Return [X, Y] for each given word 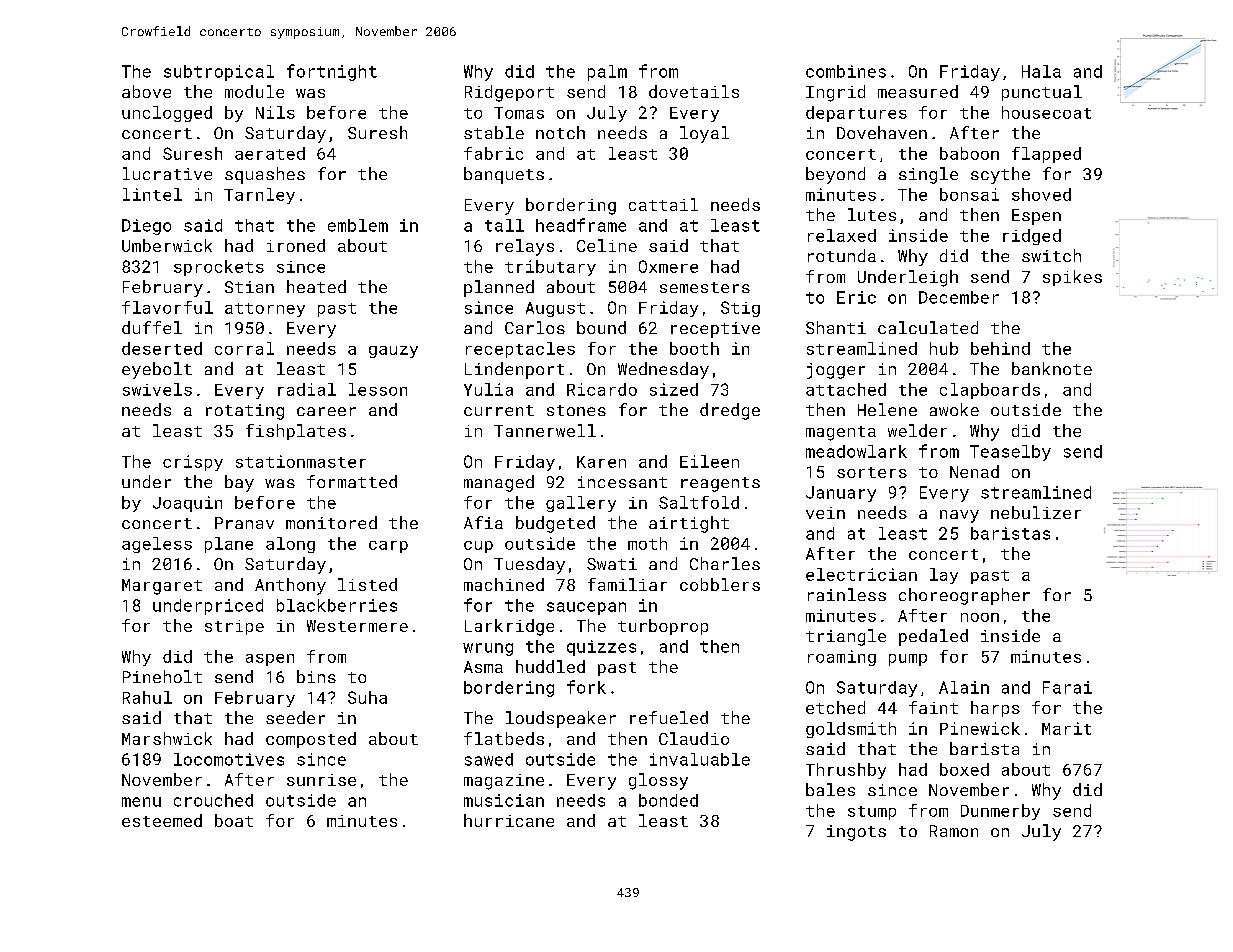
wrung [488, 649]
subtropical [219, 73]
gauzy [393, 352]
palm [607, 73]
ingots [856, 833]
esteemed [162, 820]
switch [1051, 255]
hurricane [509, 820]
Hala [1041, 71]
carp [388, 547]
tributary [550, 268]
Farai [1067, 687]
